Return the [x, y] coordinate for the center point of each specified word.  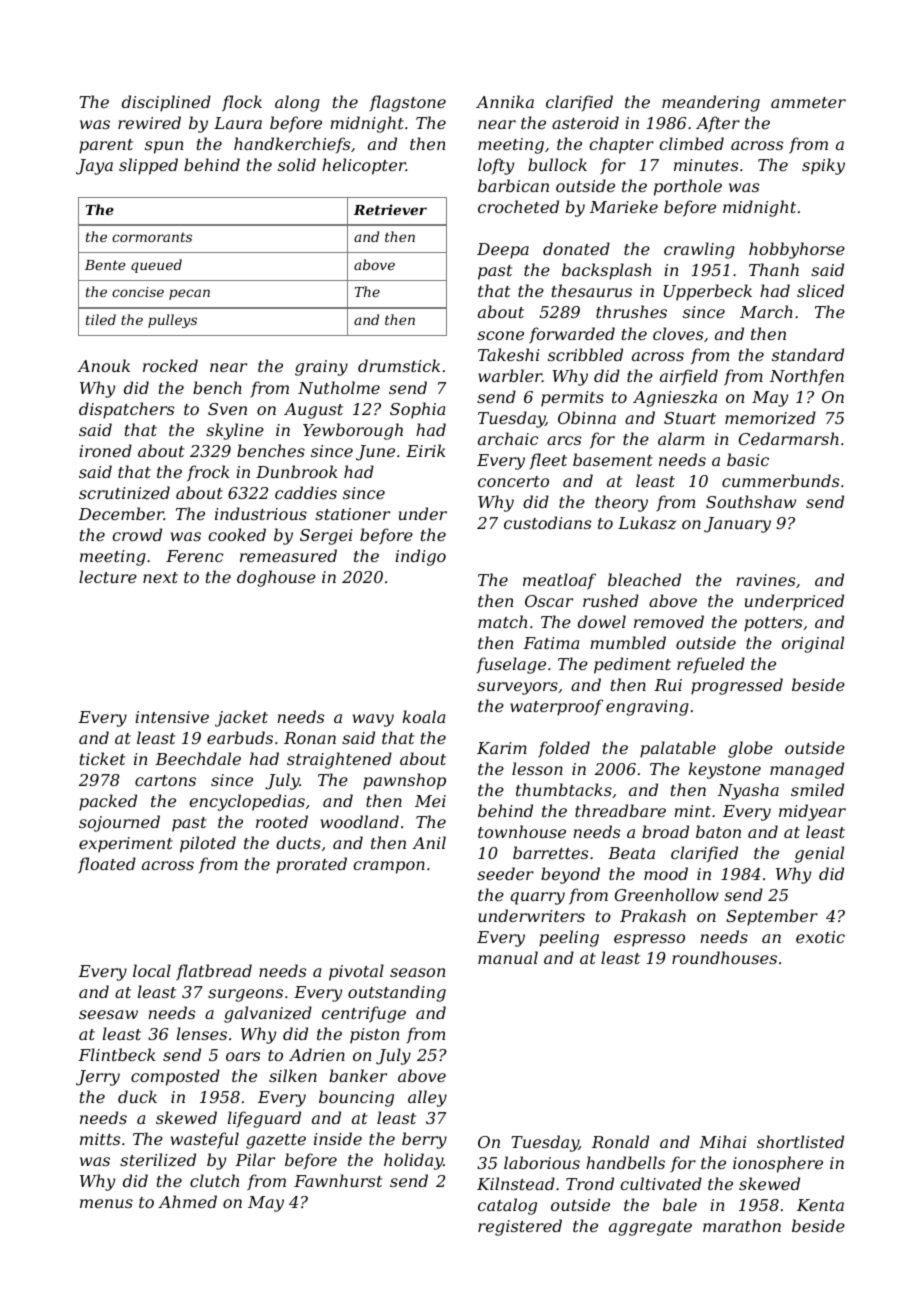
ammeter [808, 102]
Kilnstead [516, 1183]
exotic [820, 937]
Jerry [98, 1078]
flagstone [407, 103]
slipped [148, 166]
